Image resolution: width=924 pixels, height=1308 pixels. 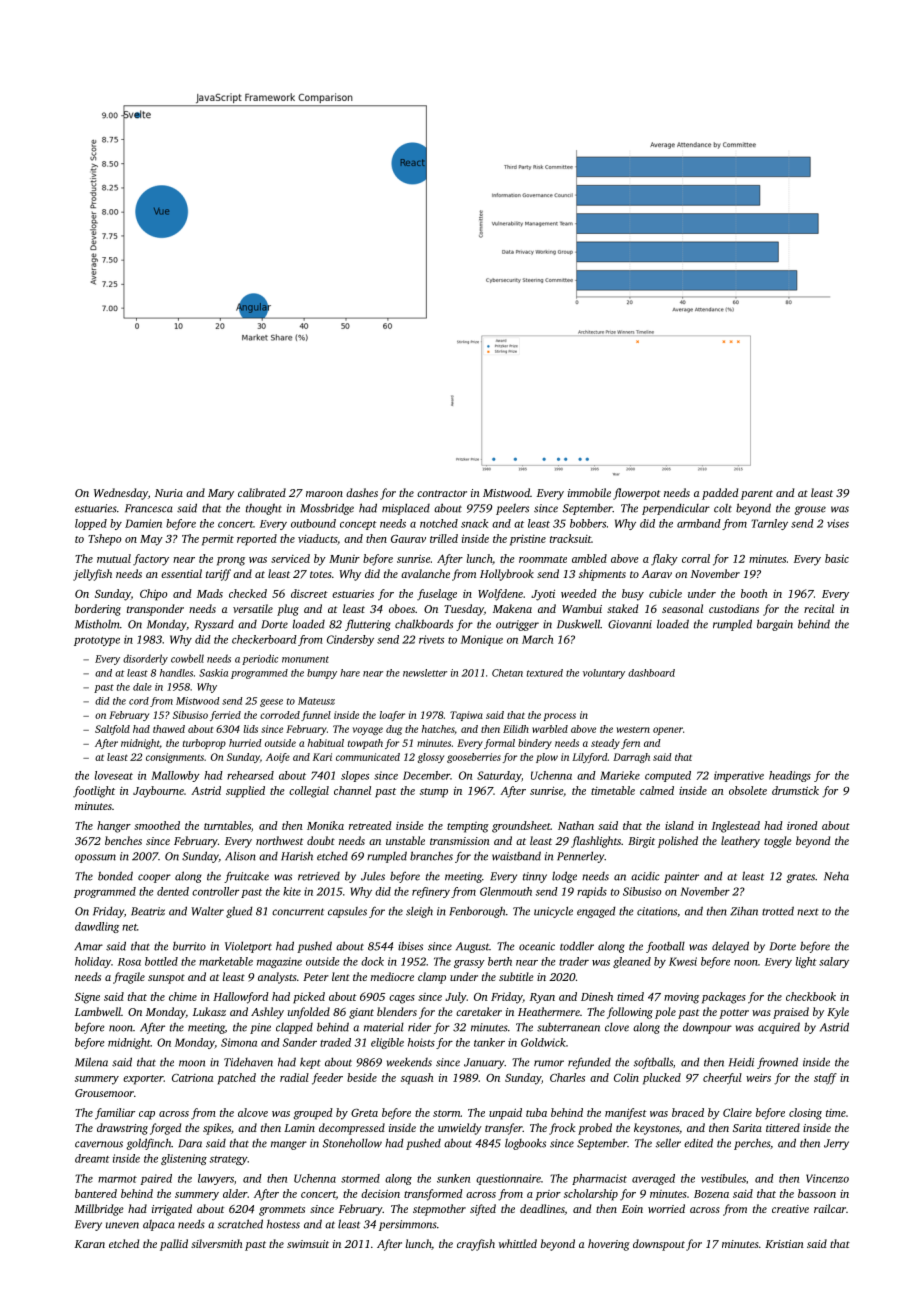 What do you see at coordinates (474, 758) in the page?
I see `gooseberries` at bounding box center [474, 758].
